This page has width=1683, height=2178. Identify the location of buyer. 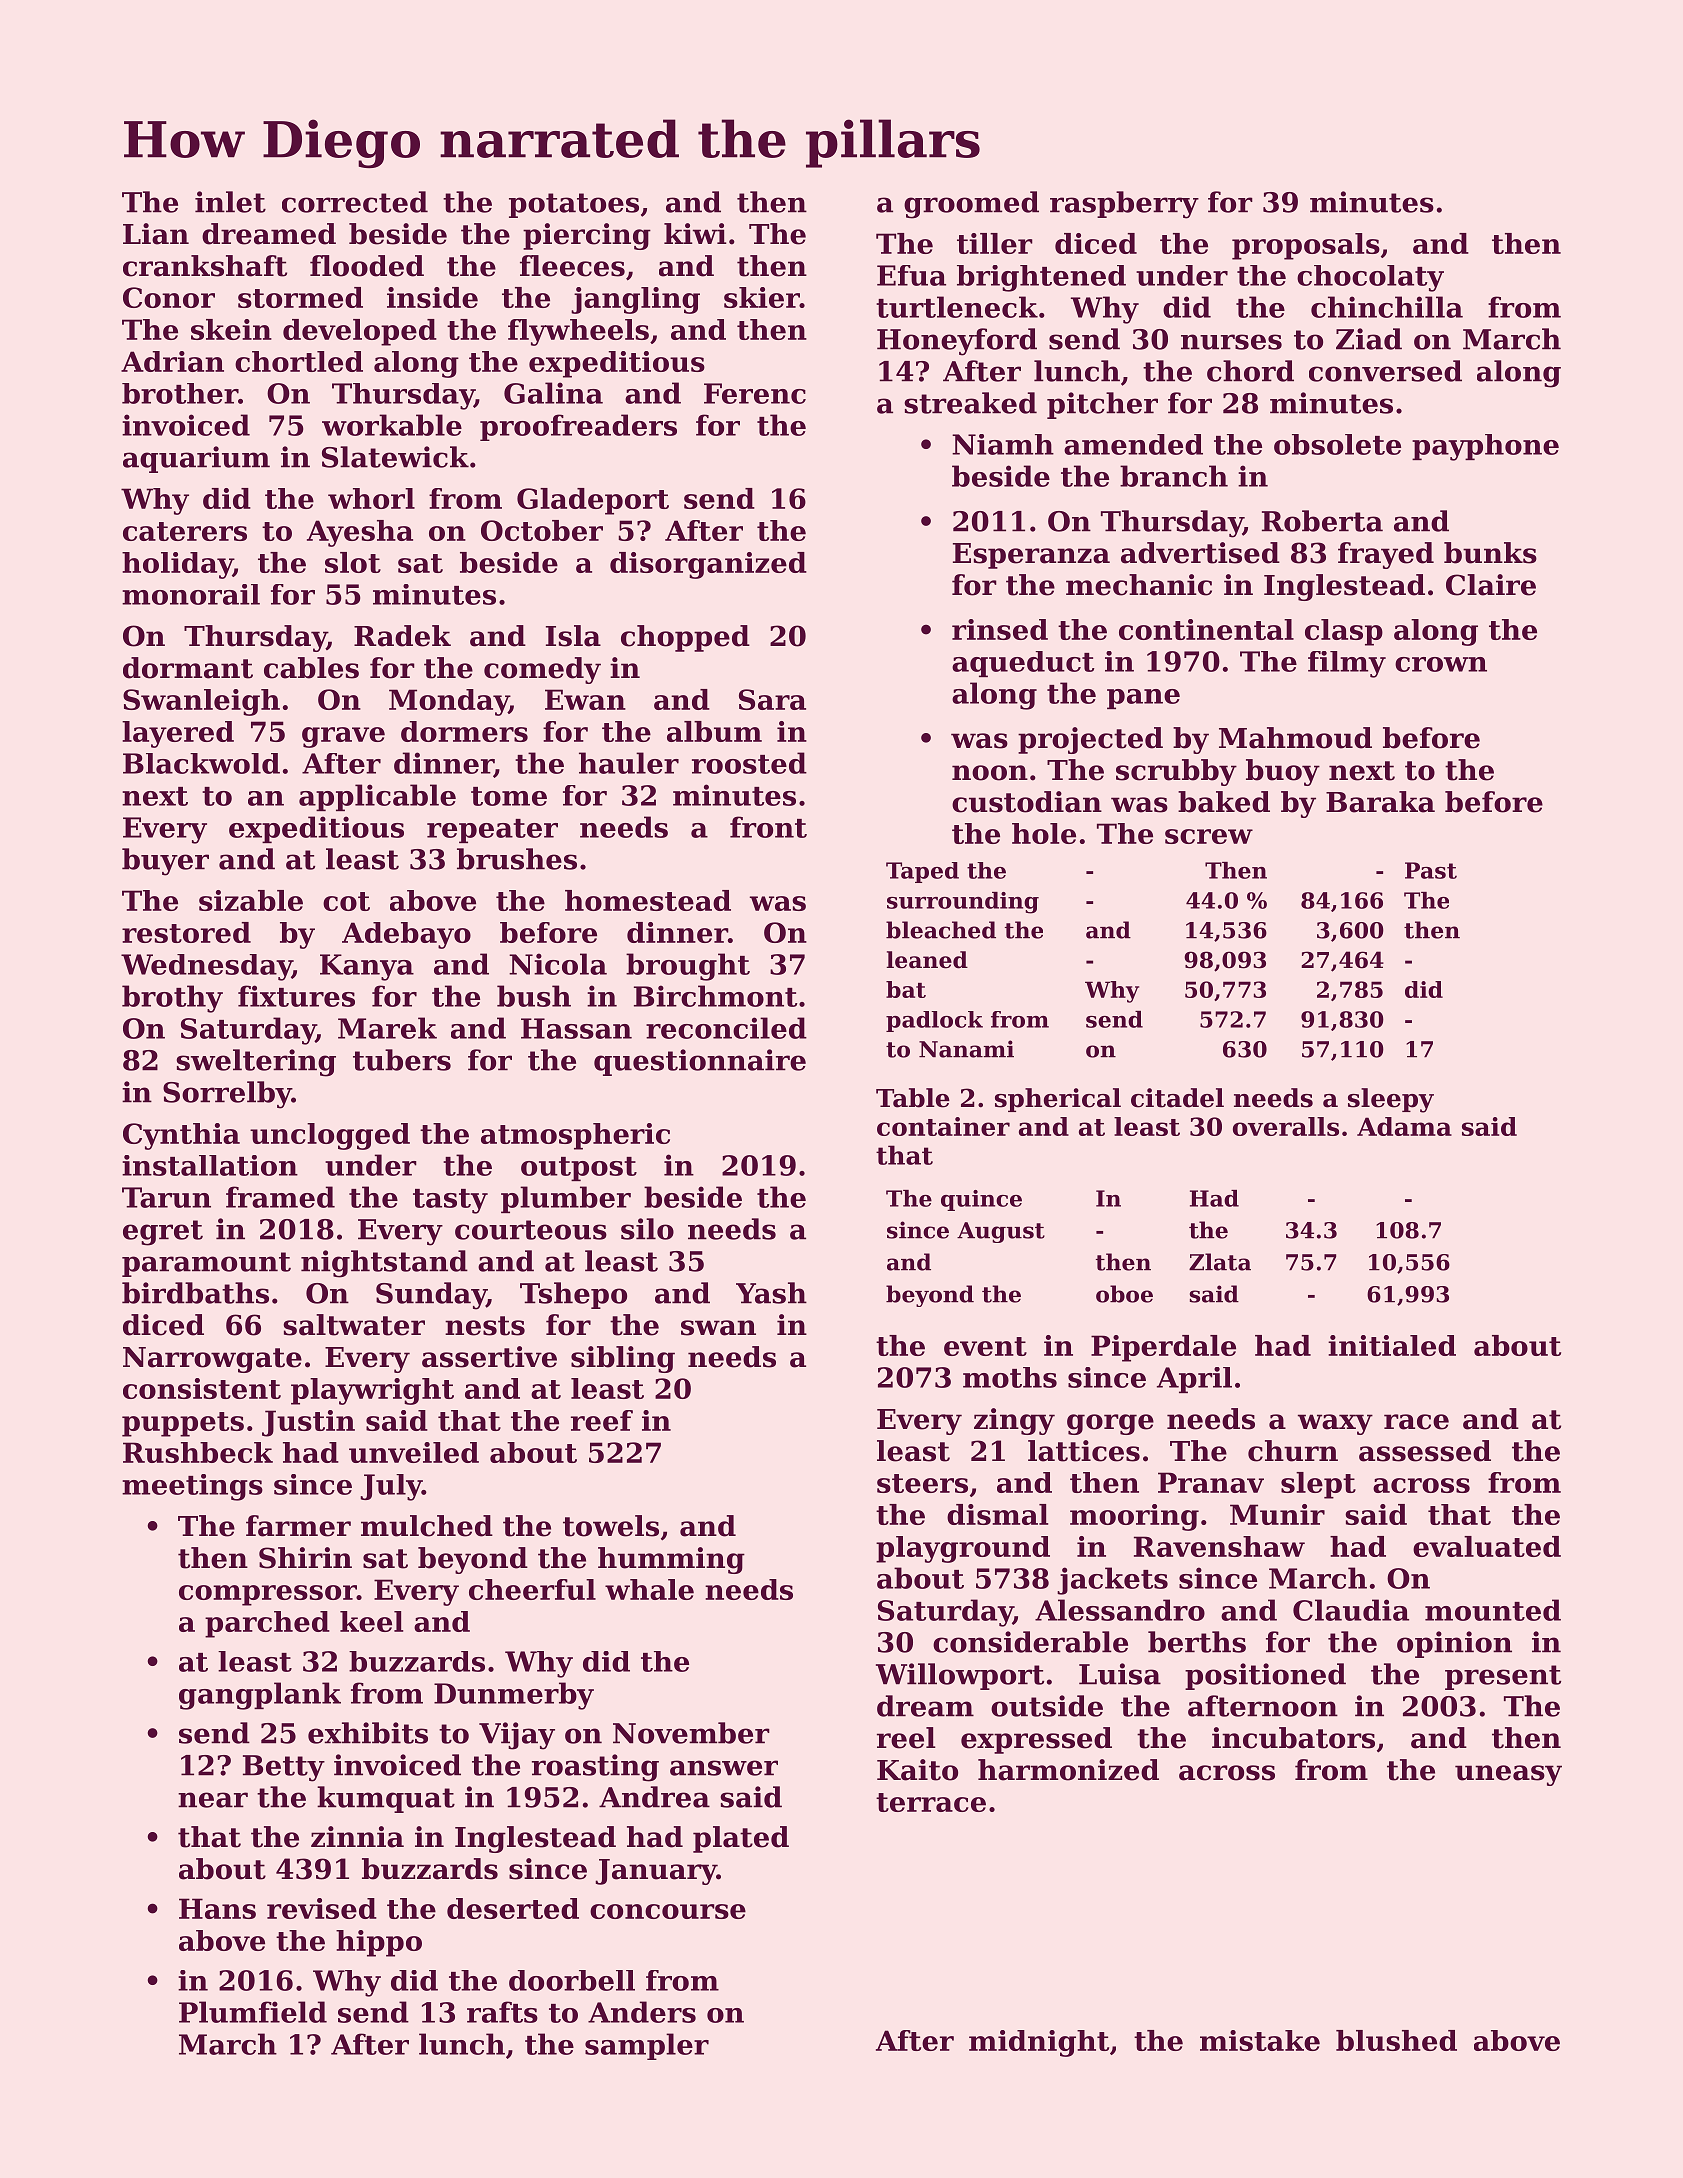
(165, 862).
